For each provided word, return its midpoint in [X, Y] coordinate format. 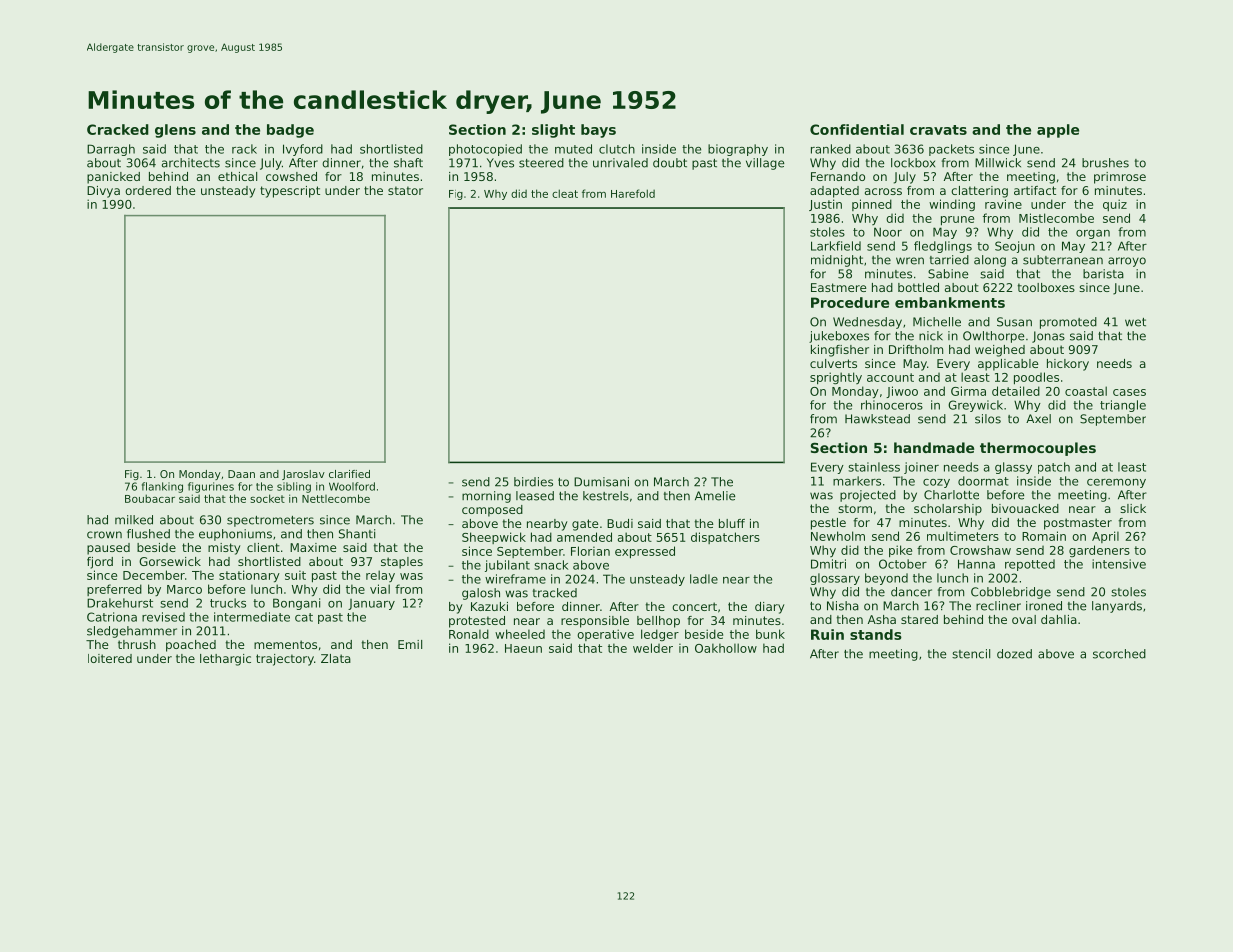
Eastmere [839, 287]
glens [175, 131]
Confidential [857, 129]
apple [1058, 131]
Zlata [336, 658]
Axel [1038, 419]
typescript [290, 192]
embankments [950, 302]
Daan [241, 474]
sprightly [836, 378]
